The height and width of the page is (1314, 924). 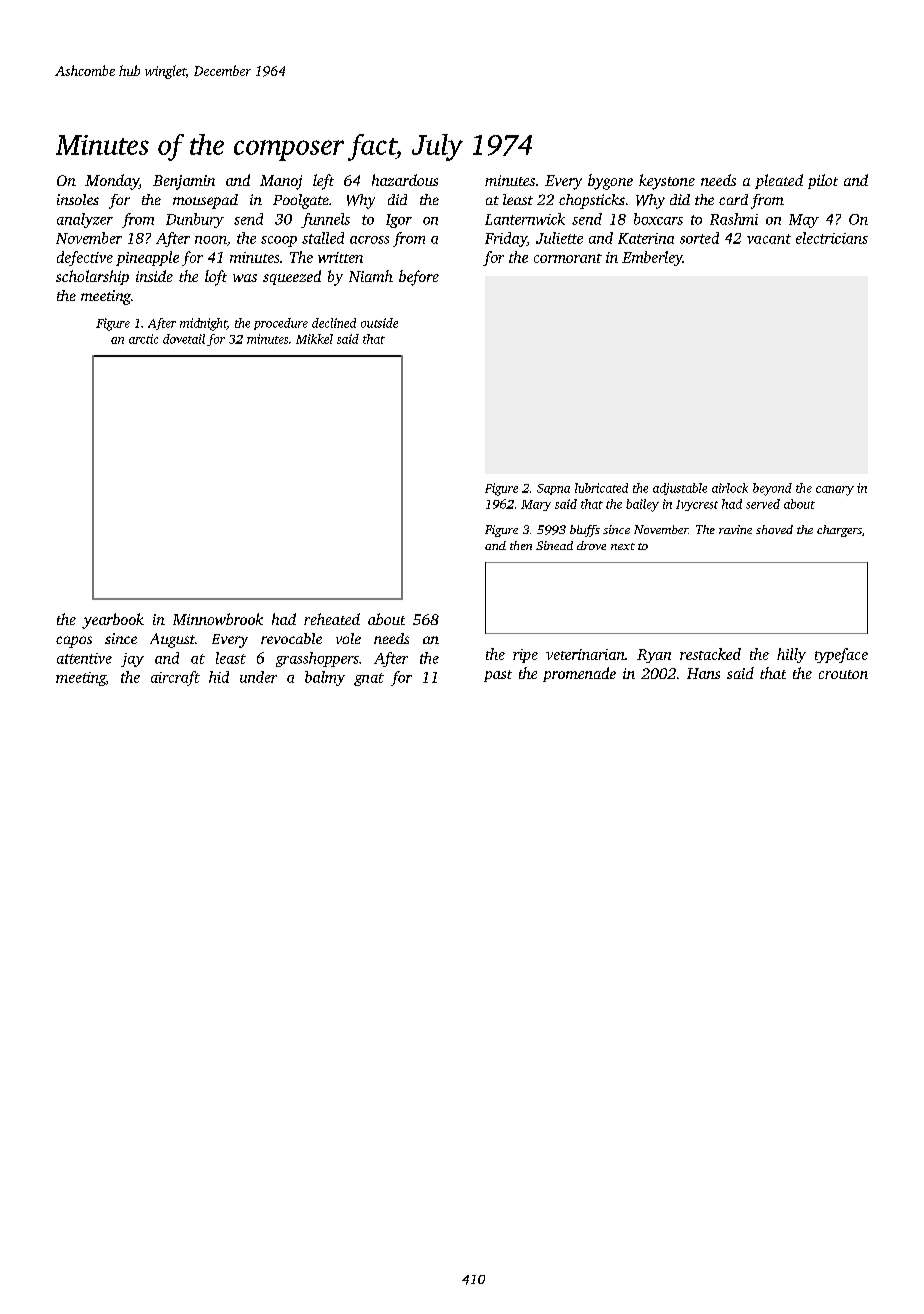 What do you see at coordinates (112, 182) in the page?
I see `Monday` at bounding box center [112, 182].
